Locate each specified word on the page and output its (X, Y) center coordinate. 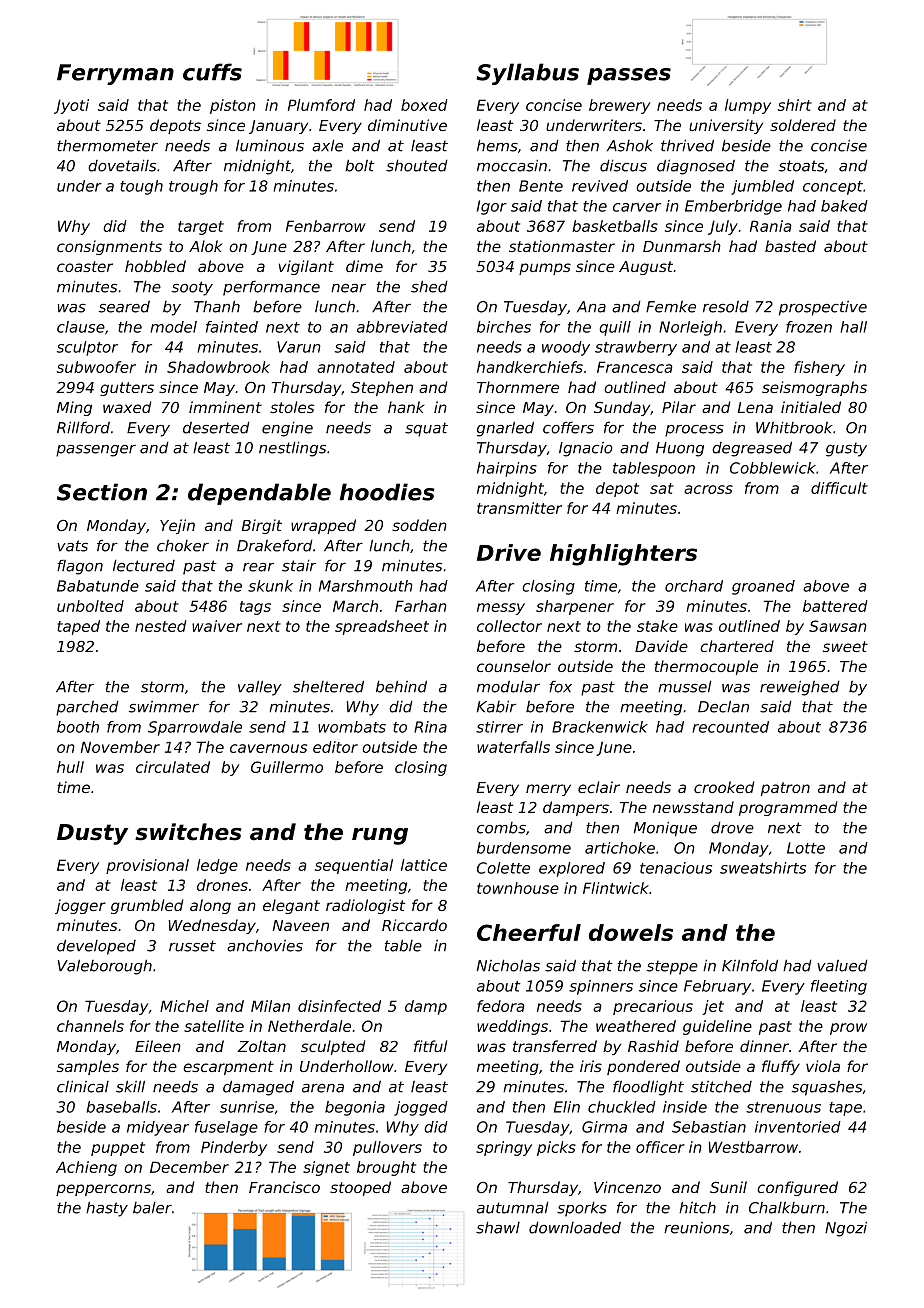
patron (785, 789)
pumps (545, 269)
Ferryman (115, 74)
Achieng (86, 1168)
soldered (803, 125)
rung (380, 836)
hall (853, 327)
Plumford (321, 105)
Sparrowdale (195, 728)
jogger (80, 906)
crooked (724, 787)
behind (401, 686)
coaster (85, 266)
